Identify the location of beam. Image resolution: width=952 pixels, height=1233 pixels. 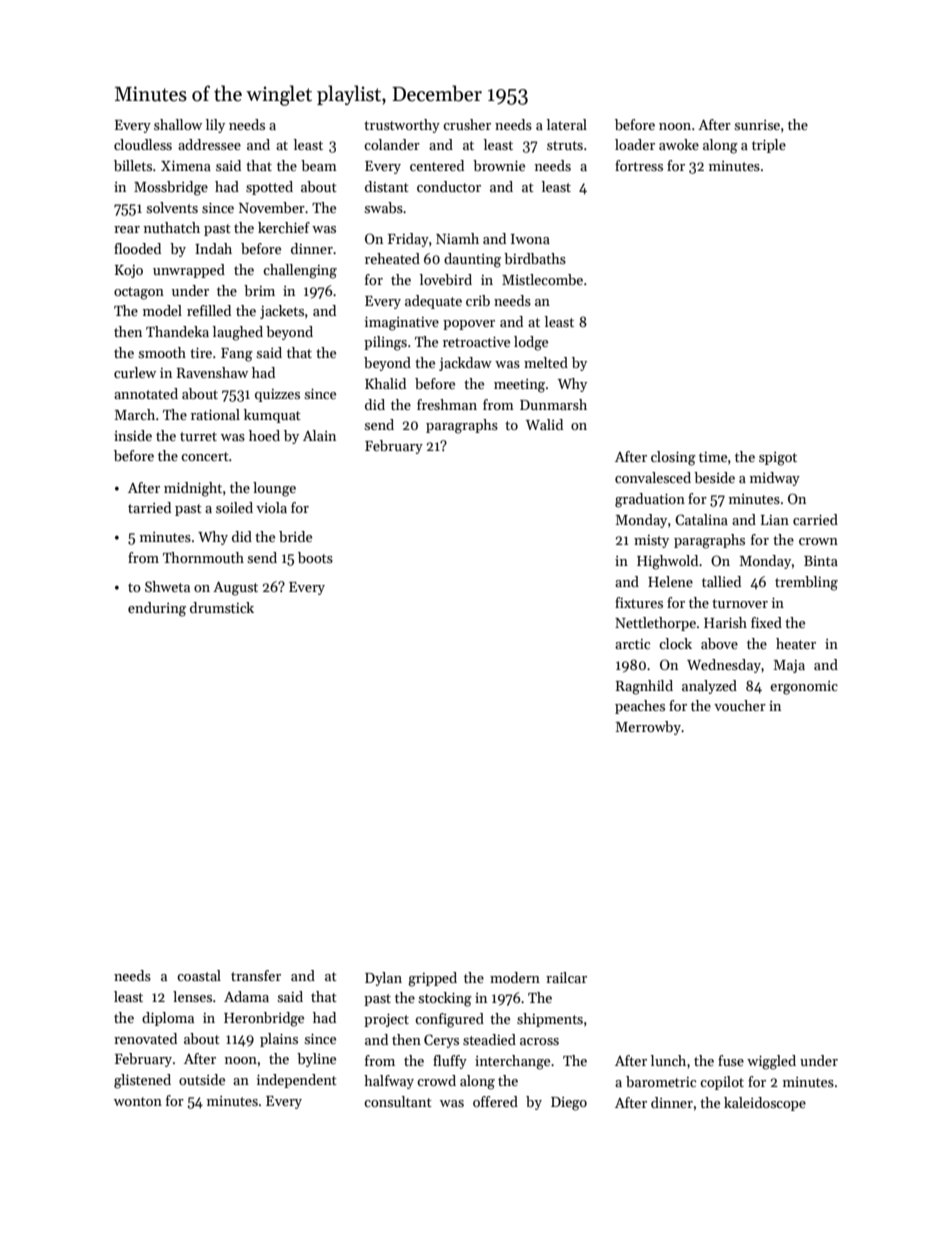
(319, 165).
